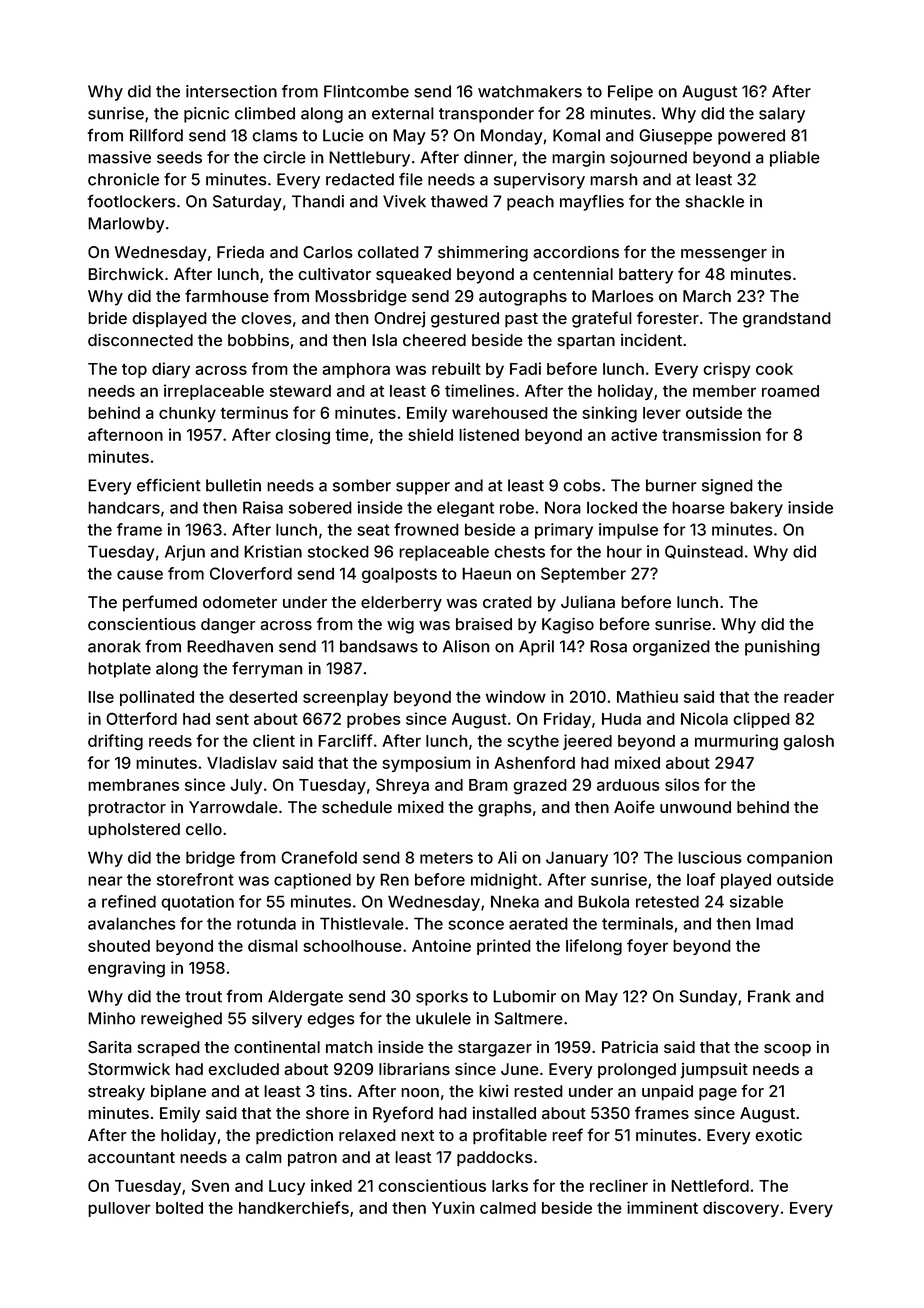 This document has height=1308, width=924. Describe the element at coordinates (115, 742) in the document. I see `drifting` at that location.
